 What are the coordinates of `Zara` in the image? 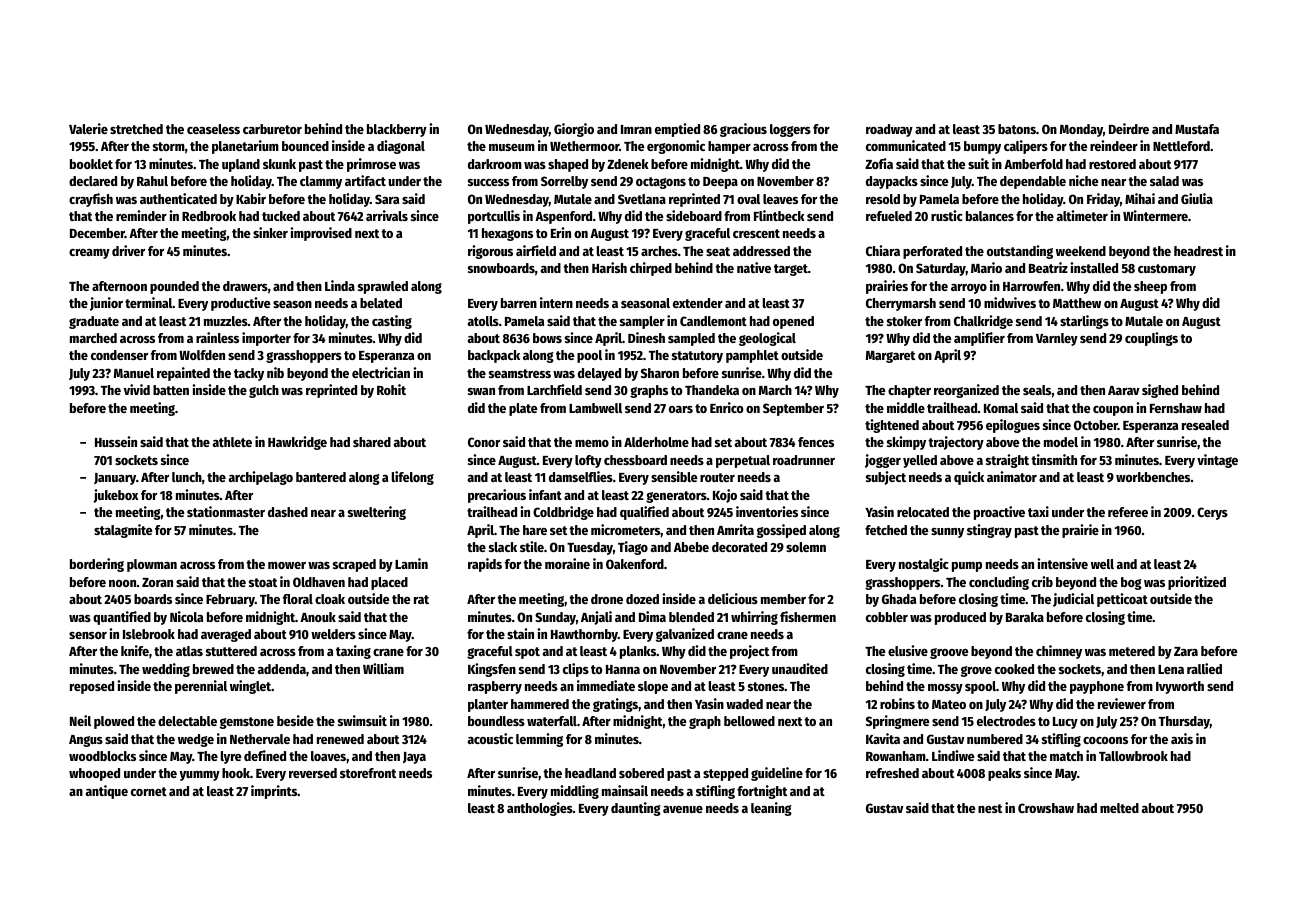 It's located at (1186, 651).
